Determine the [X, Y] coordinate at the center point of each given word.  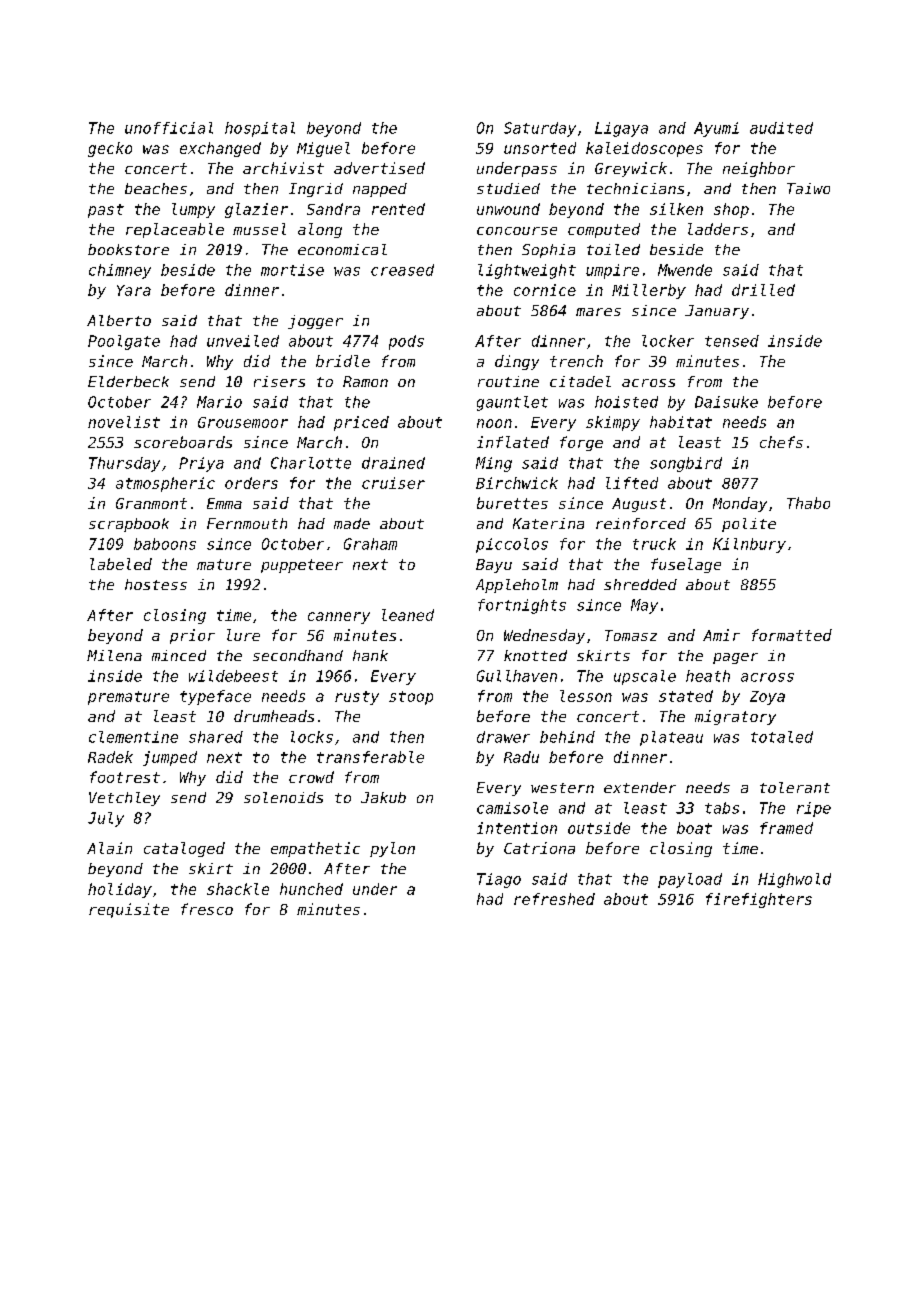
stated [686, 696]
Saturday [540, 129]
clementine [133, 737]
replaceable [175, 230]
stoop [411, 698]
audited [781, 128]
